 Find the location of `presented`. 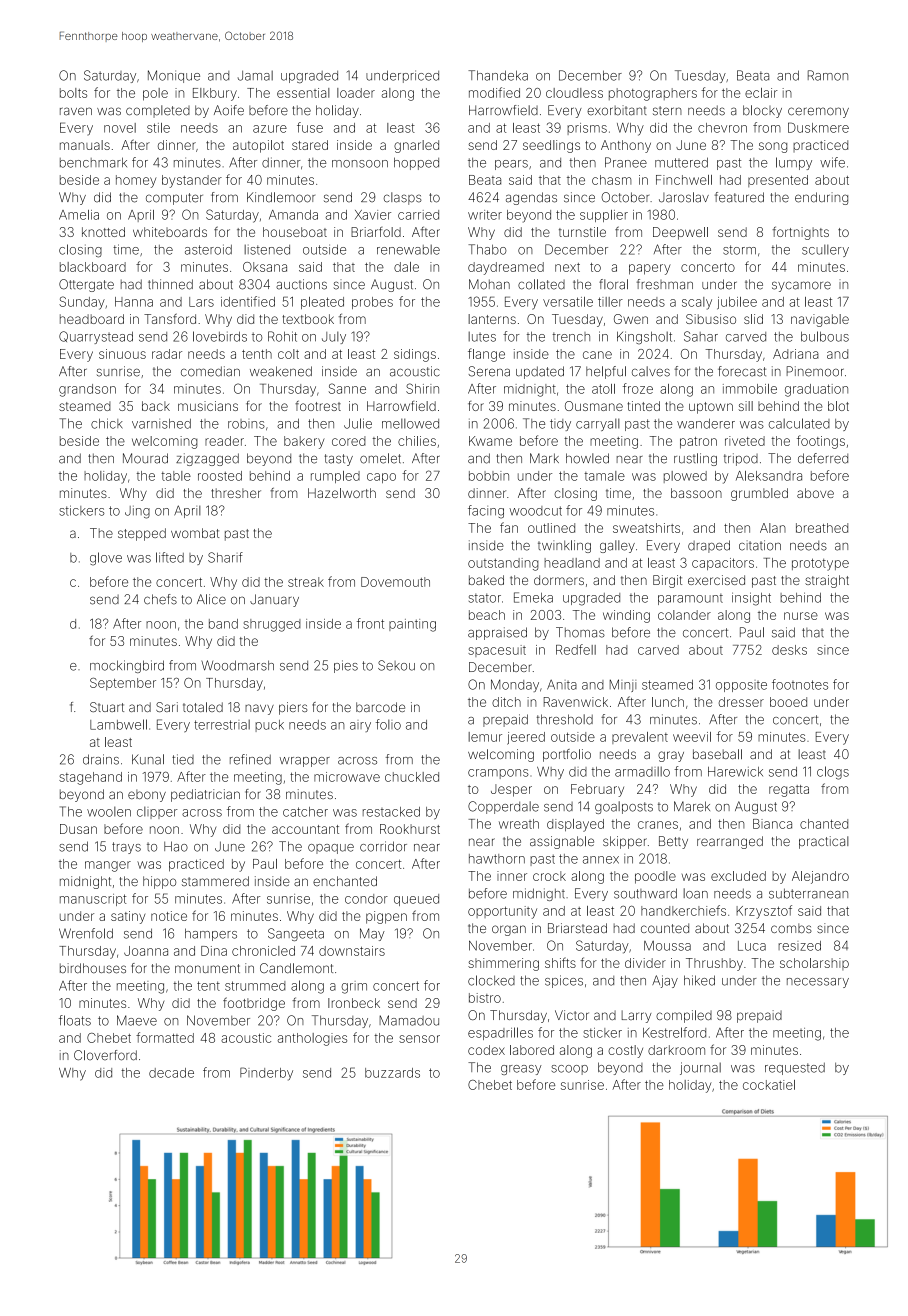

presented is located at coordinates (778, 181).
